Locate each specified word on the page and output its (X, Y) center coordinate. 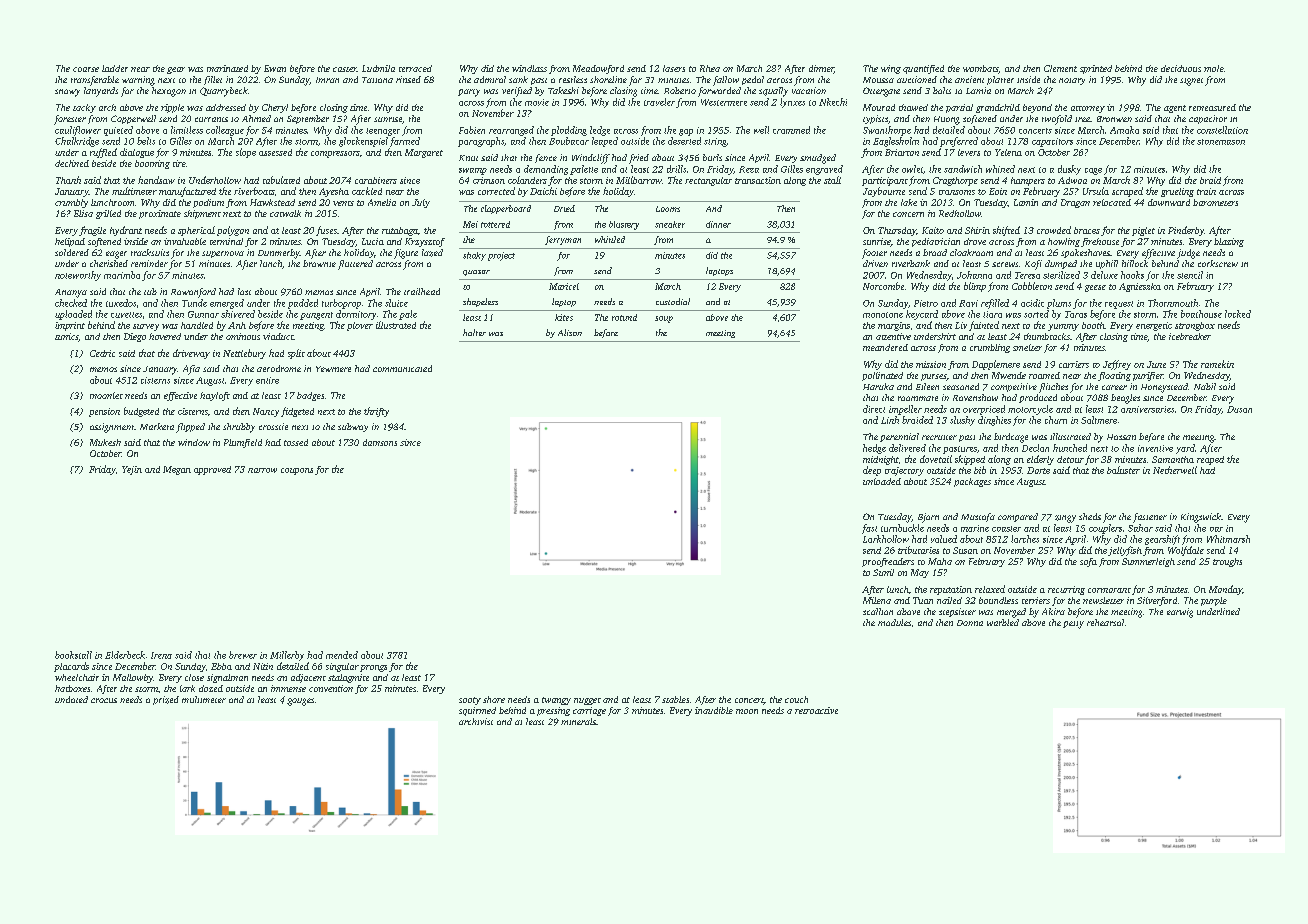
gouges (300, 702)
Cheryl (275, 108)
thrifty (376, 412)
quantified (923, 69)
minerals (578, 721)
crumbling (990, 348)
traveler (659, 102)
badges (310, 396)
